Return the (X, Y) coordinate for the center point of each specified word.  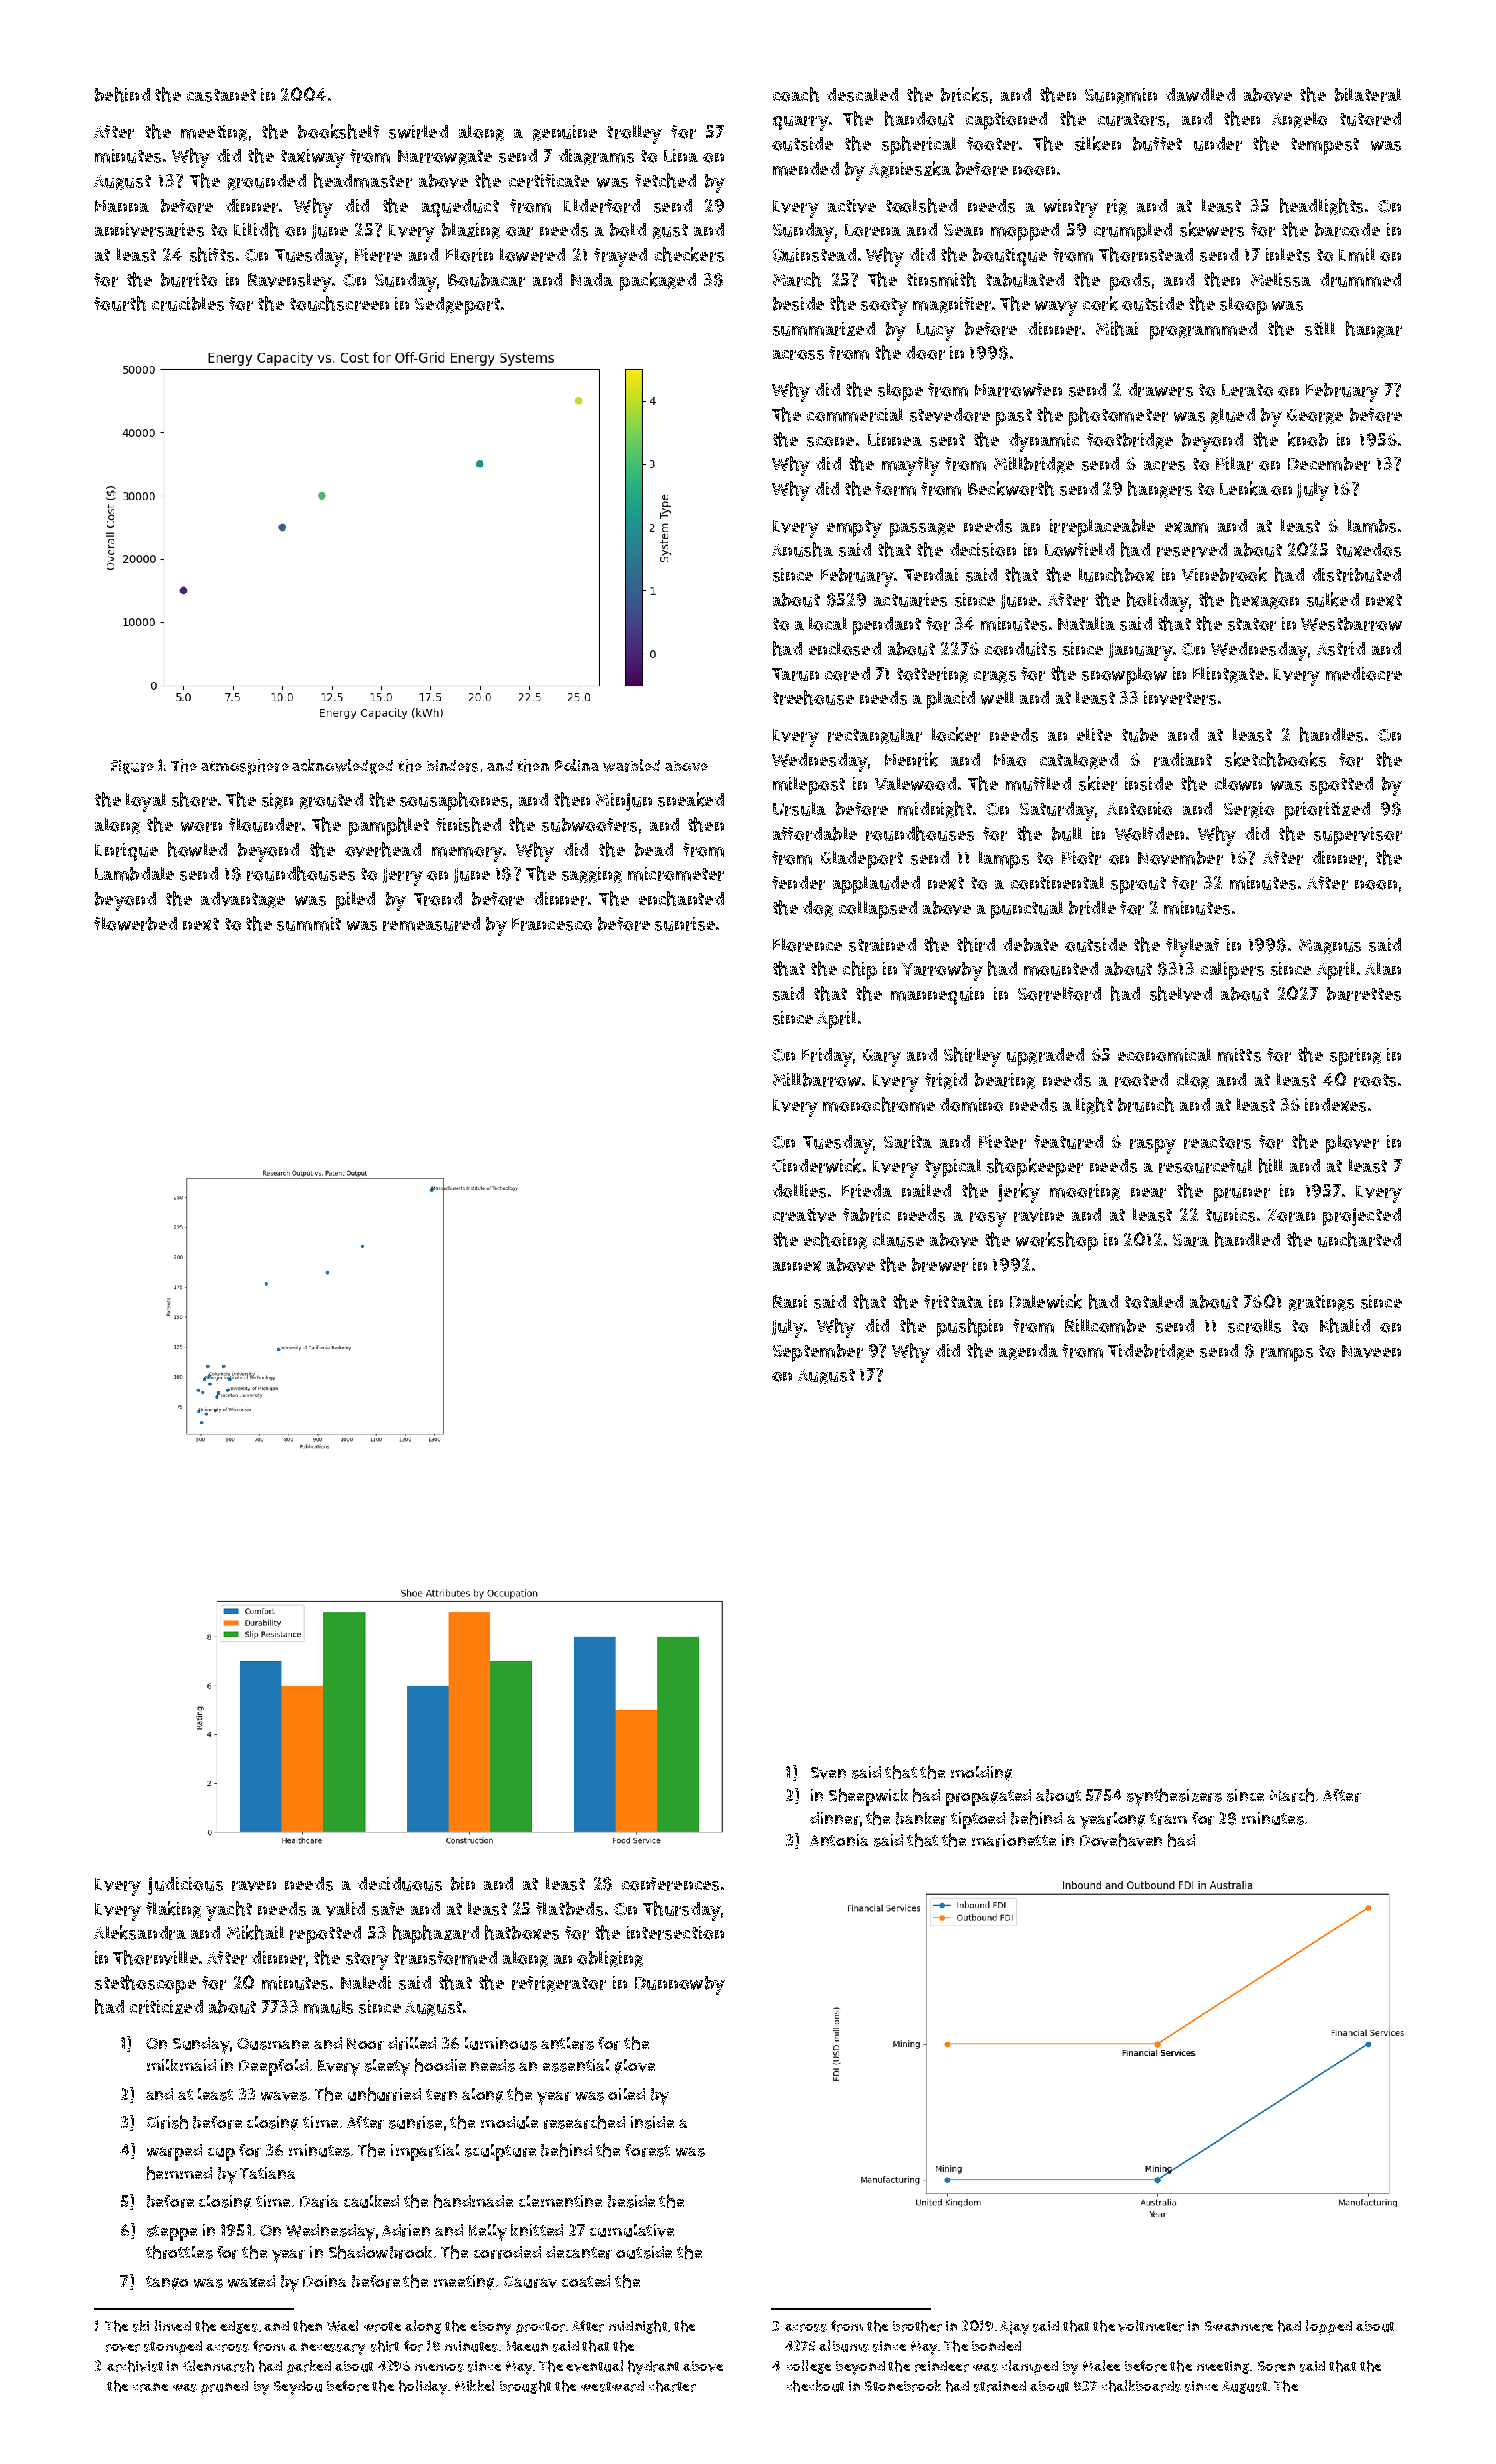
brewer (940, 1265)
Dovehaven (1121, 1840)
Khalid (1345, 1325)
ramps (1287, 1355)
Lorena (873, 230)
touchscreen (339, 303)
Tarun (795, 674)
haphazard (436, 1934)
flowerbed (135, 924)
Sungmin (1121, 96)
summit (309, 924)
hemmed (179, 2173)
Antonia (839, 1840)
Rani (790, 1301)
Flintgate (1228, 675)
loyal (146, 802)
